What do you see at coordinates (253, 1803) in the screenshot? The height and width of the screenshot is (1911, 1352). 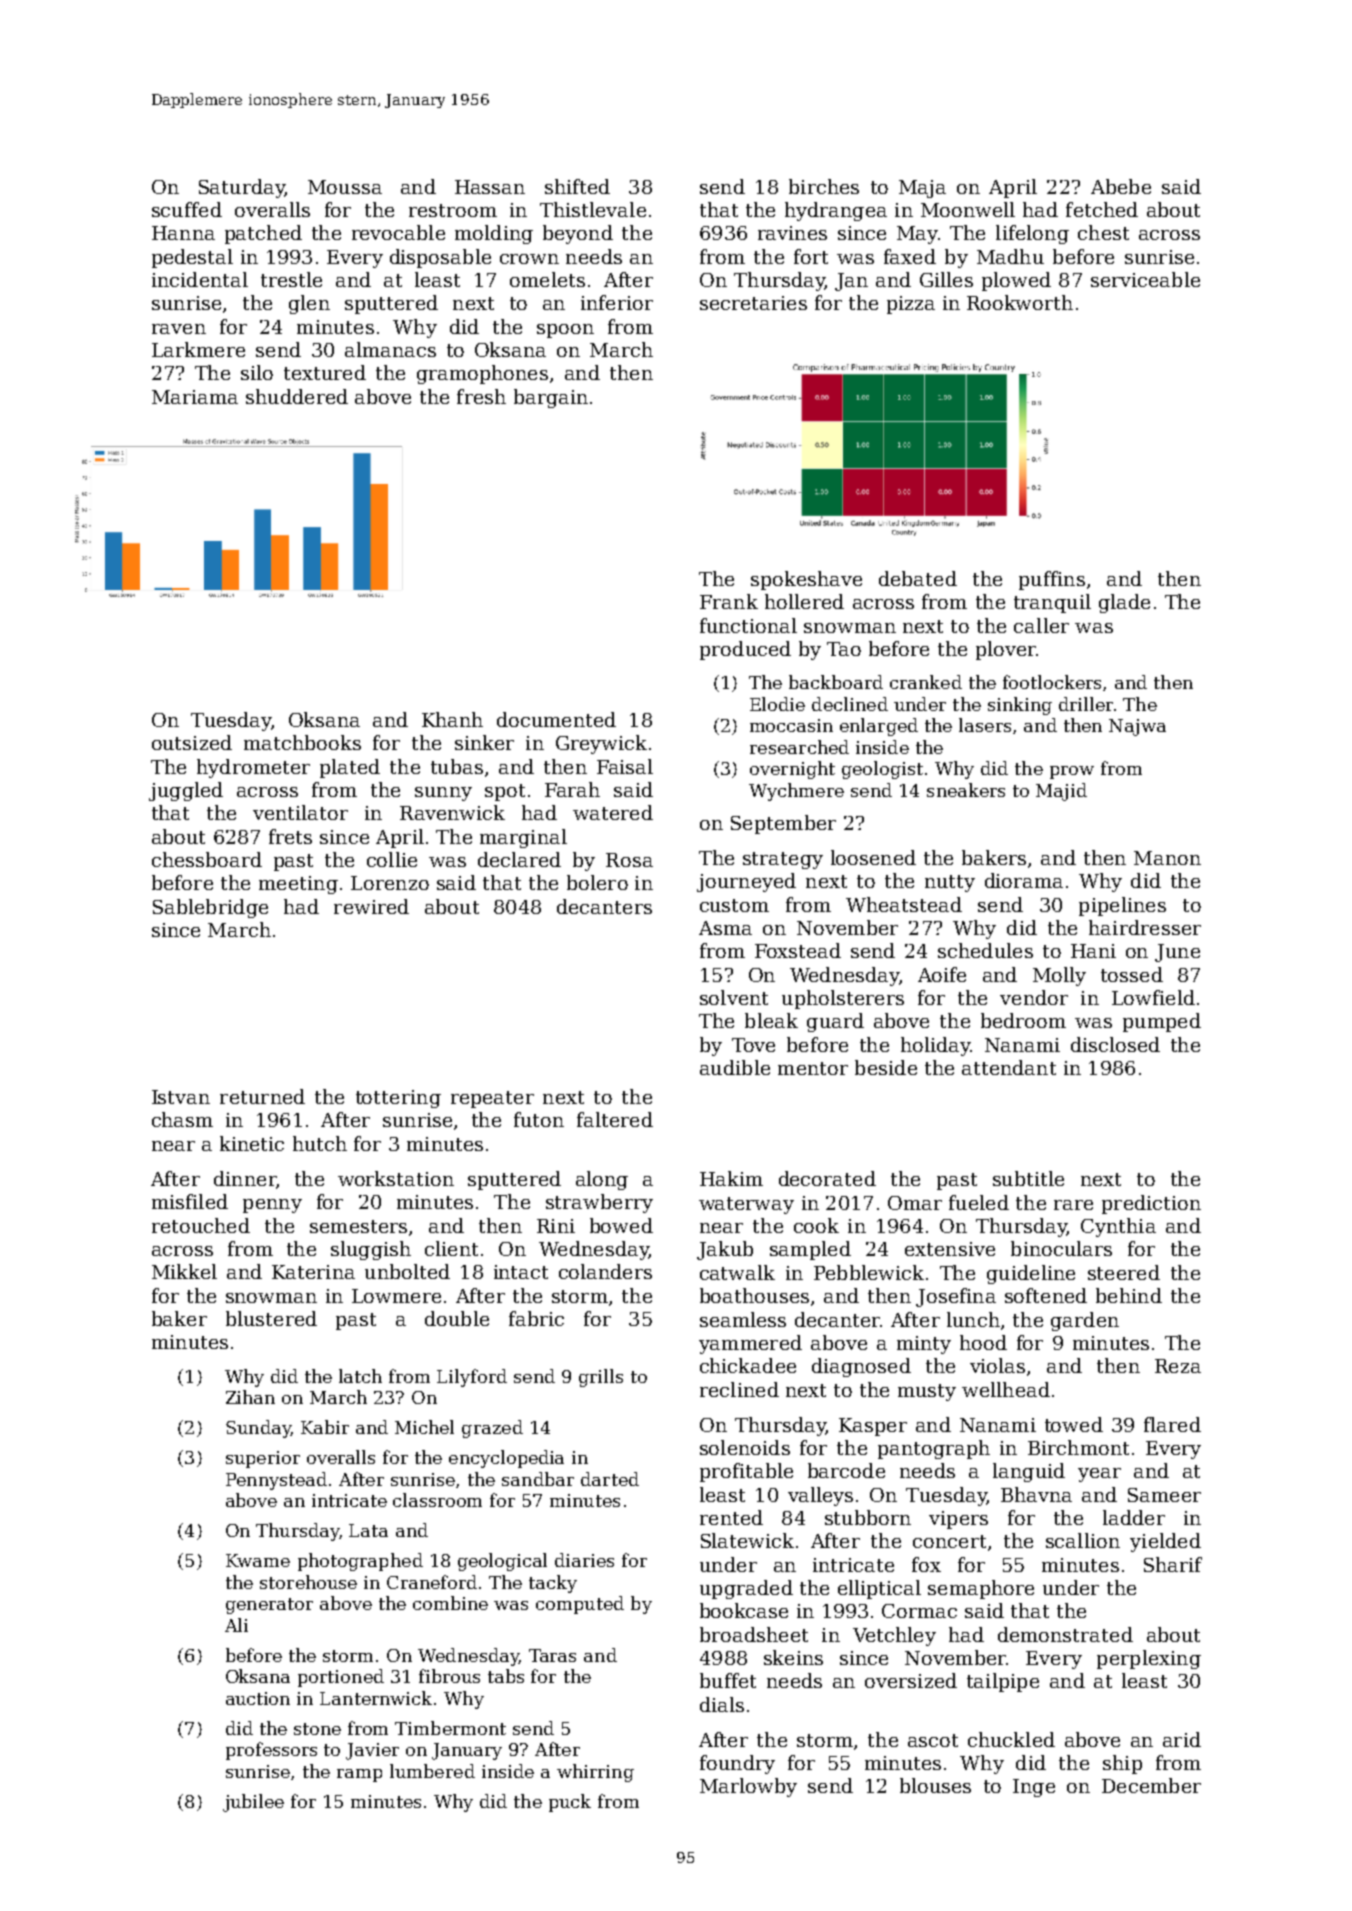 I see `jubilee` at bounding box center [253, 1803].
